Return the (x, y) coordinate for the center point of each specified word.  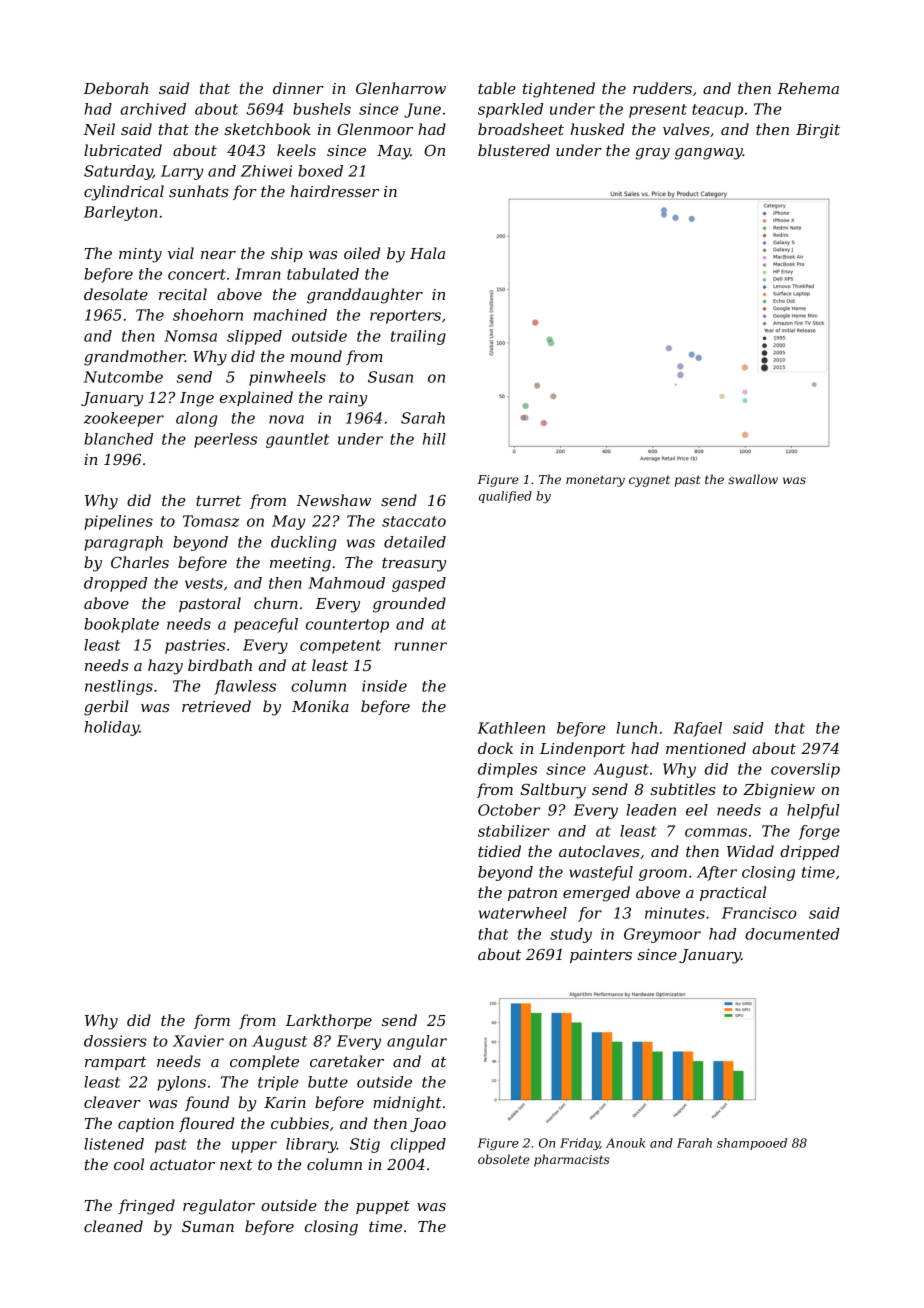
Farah (694, 1143)
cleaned (113, 1226)
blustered (514, 150)
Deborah (115, 88)
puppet (383, 1207)
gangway (709, 154)
